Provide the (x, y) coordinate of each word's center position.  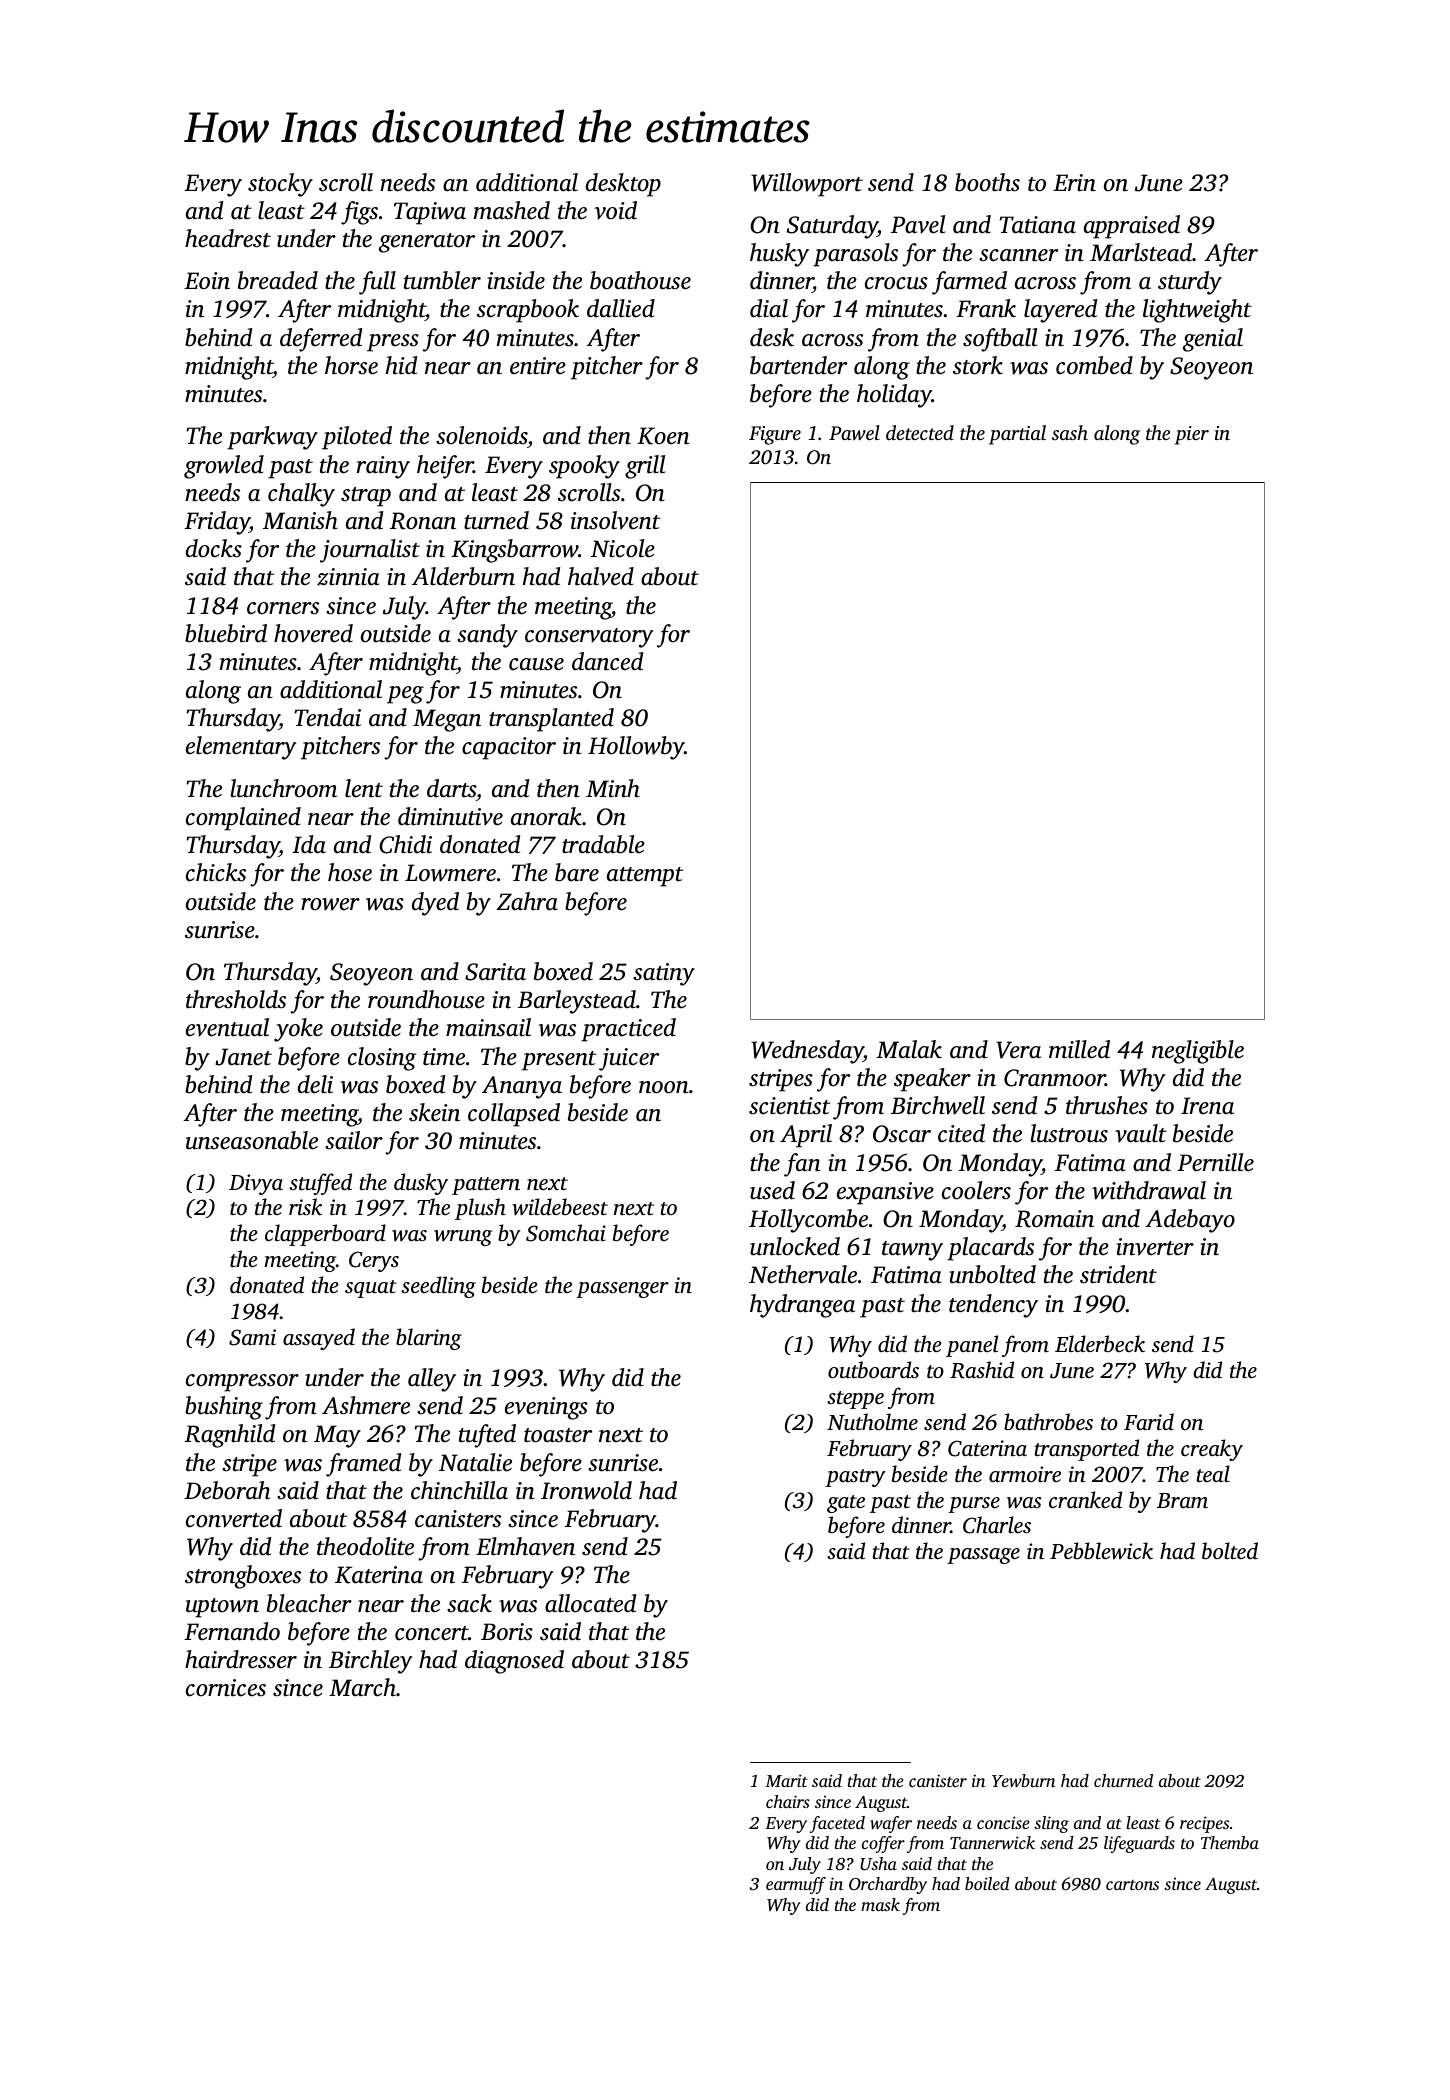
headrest (228, 238)
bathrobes (1048, 1421)
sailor (354, 1140)
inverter (1155, 1247)
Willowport (807, 185)
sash (1070, 432)
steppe (855, 1400)
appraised (1132, 227)
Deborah (227, 1490)
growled (224, 467)
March (362, 1687)
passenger (622, 1290)
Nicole (623, 548)
